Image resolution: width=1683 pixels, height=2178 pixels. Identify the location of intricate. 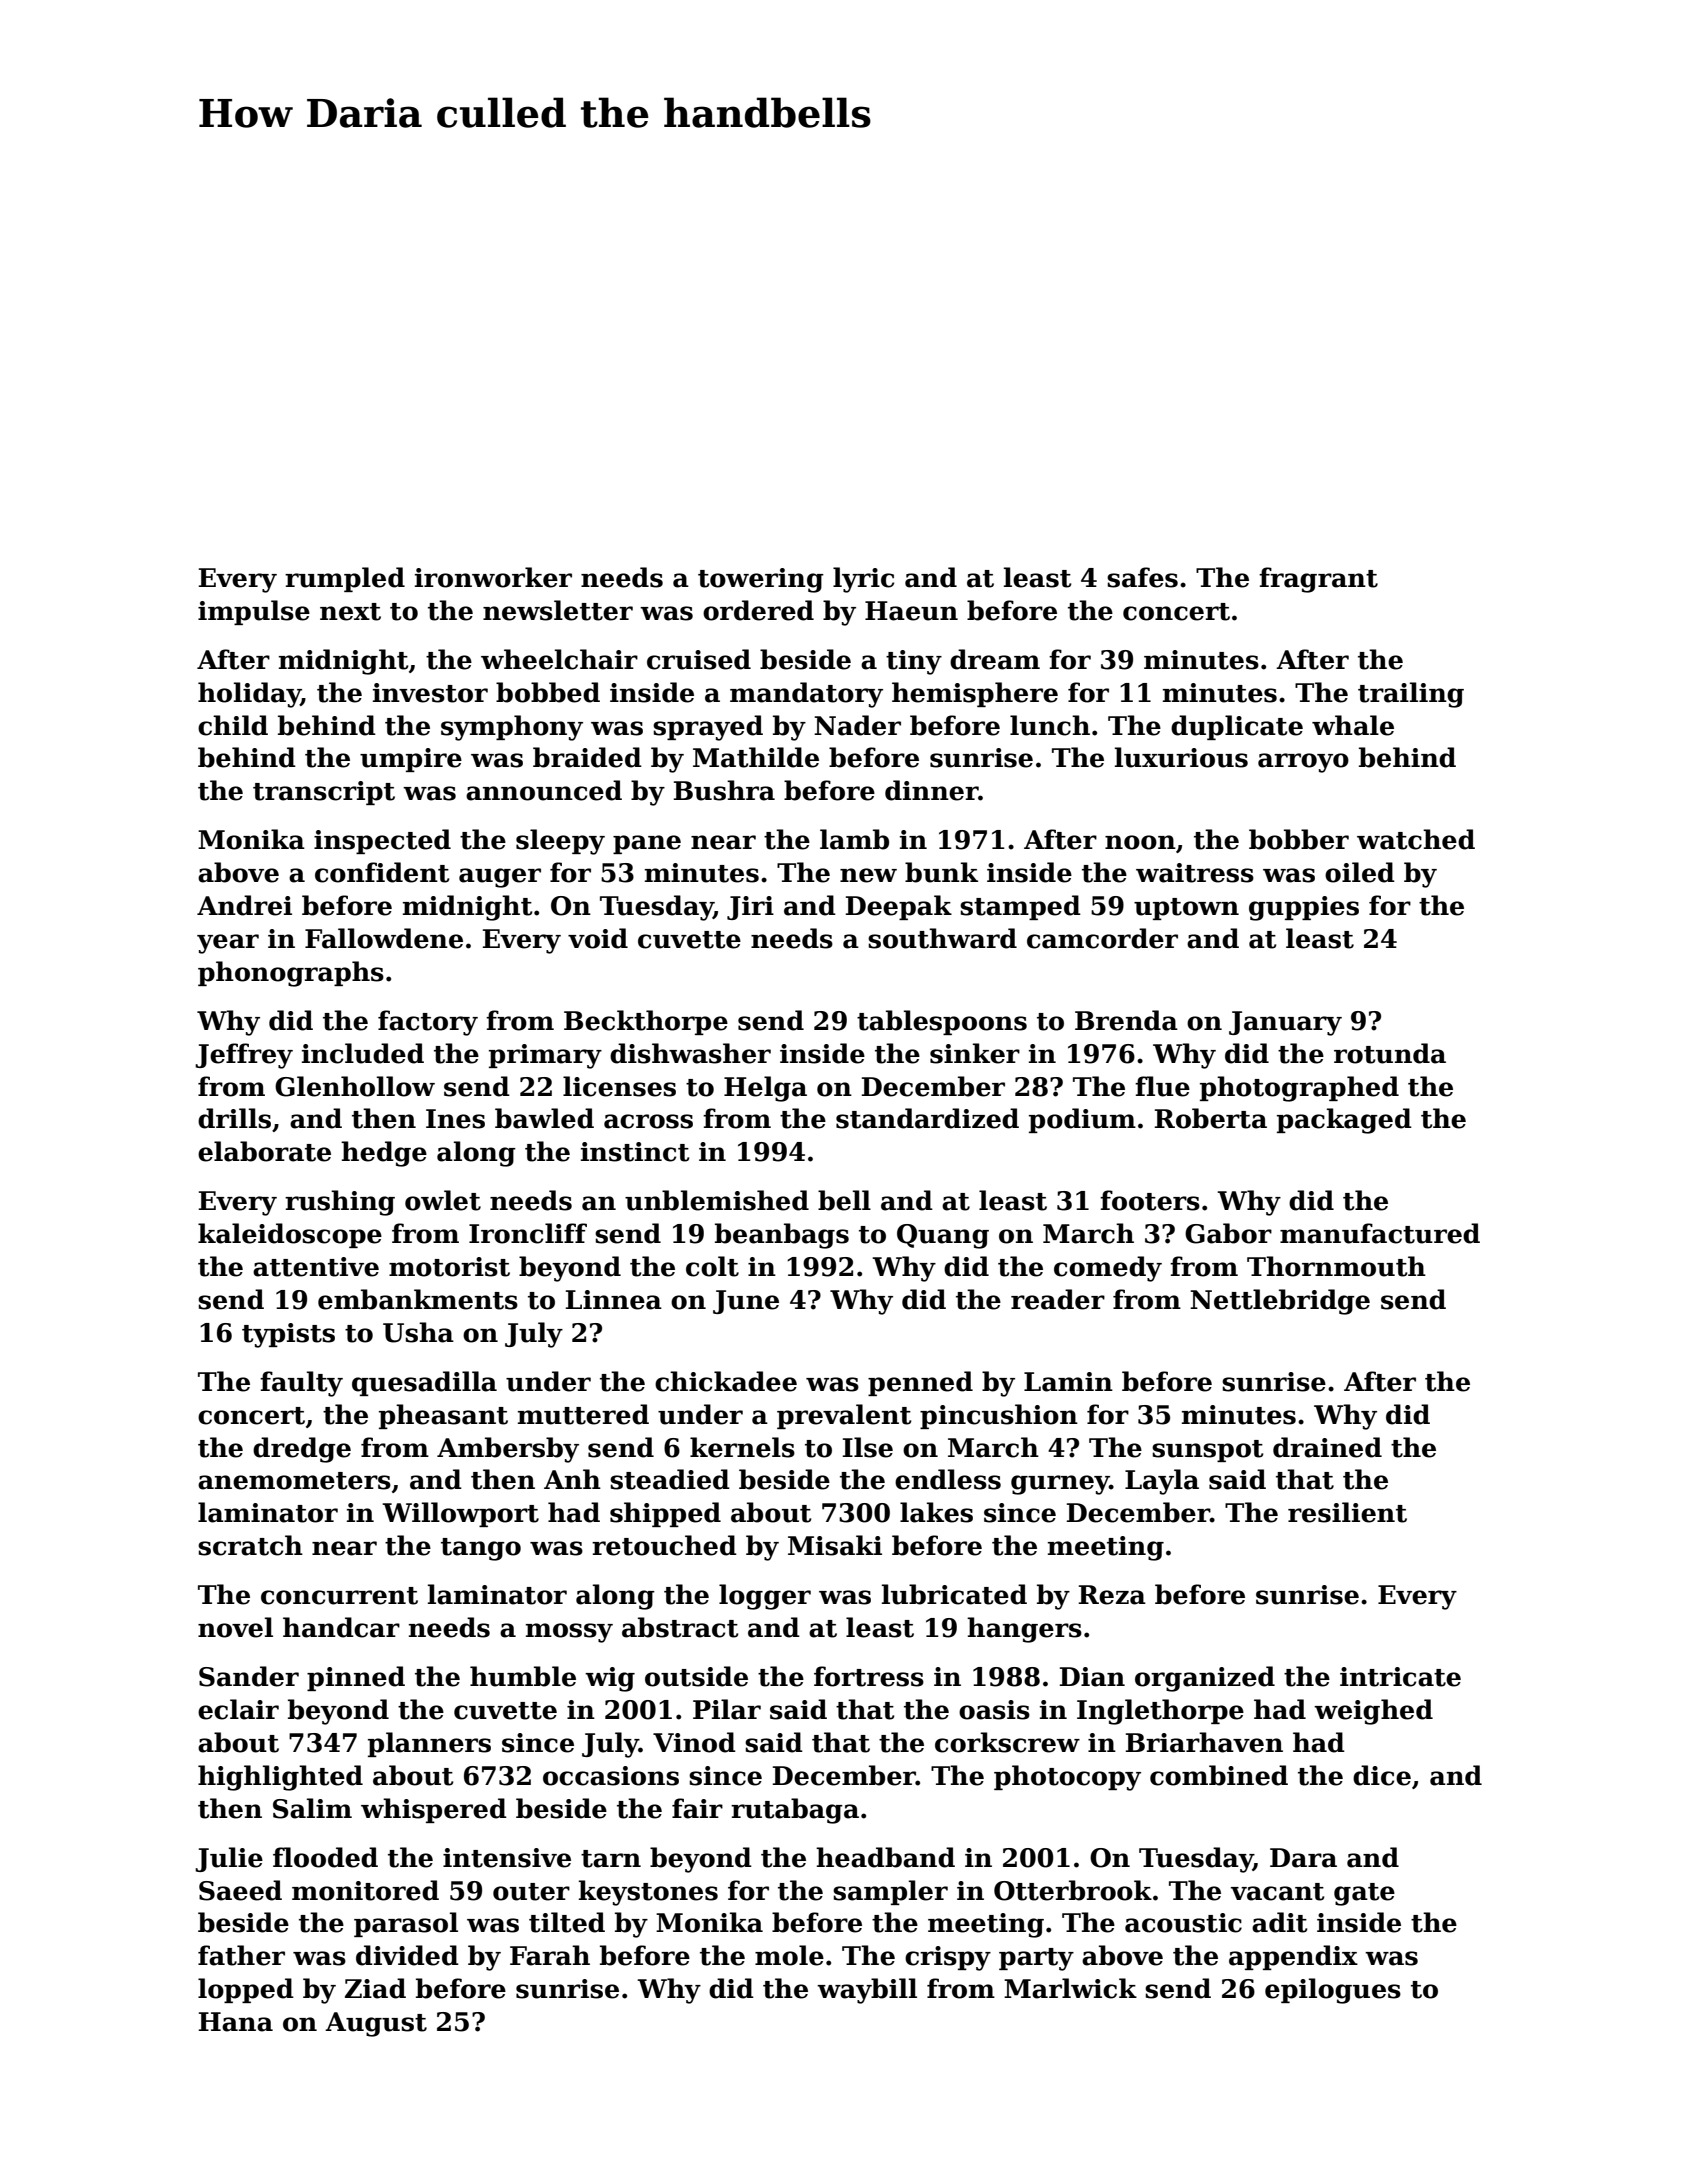
(1400, 1677).
